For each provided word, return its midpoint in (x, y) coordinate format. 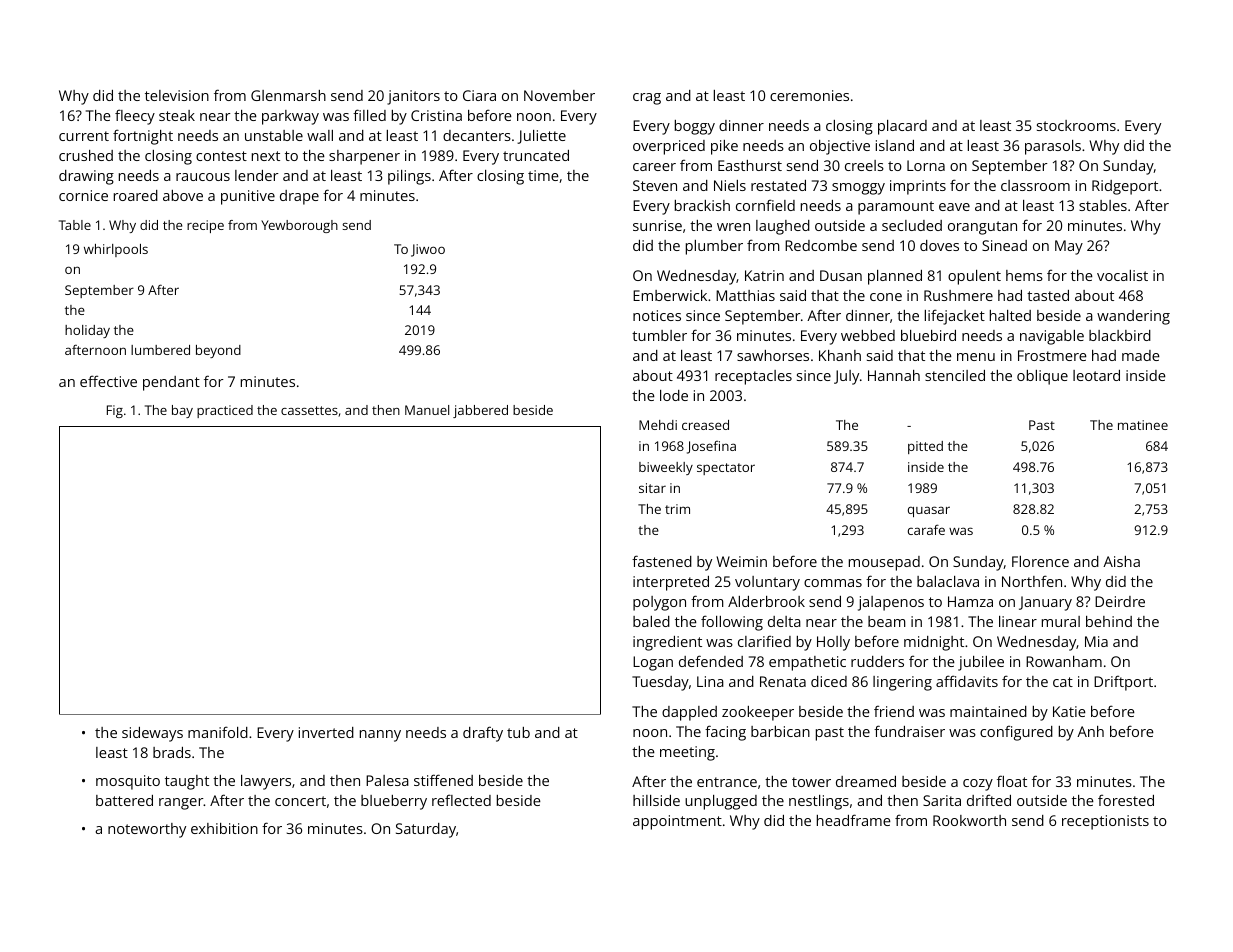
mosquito (128, 782)
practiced (225, 411)
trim (677, 509)
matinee (1143, 425)
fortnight (143, 137)
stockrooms (1076, 125)
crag (647, 99)
